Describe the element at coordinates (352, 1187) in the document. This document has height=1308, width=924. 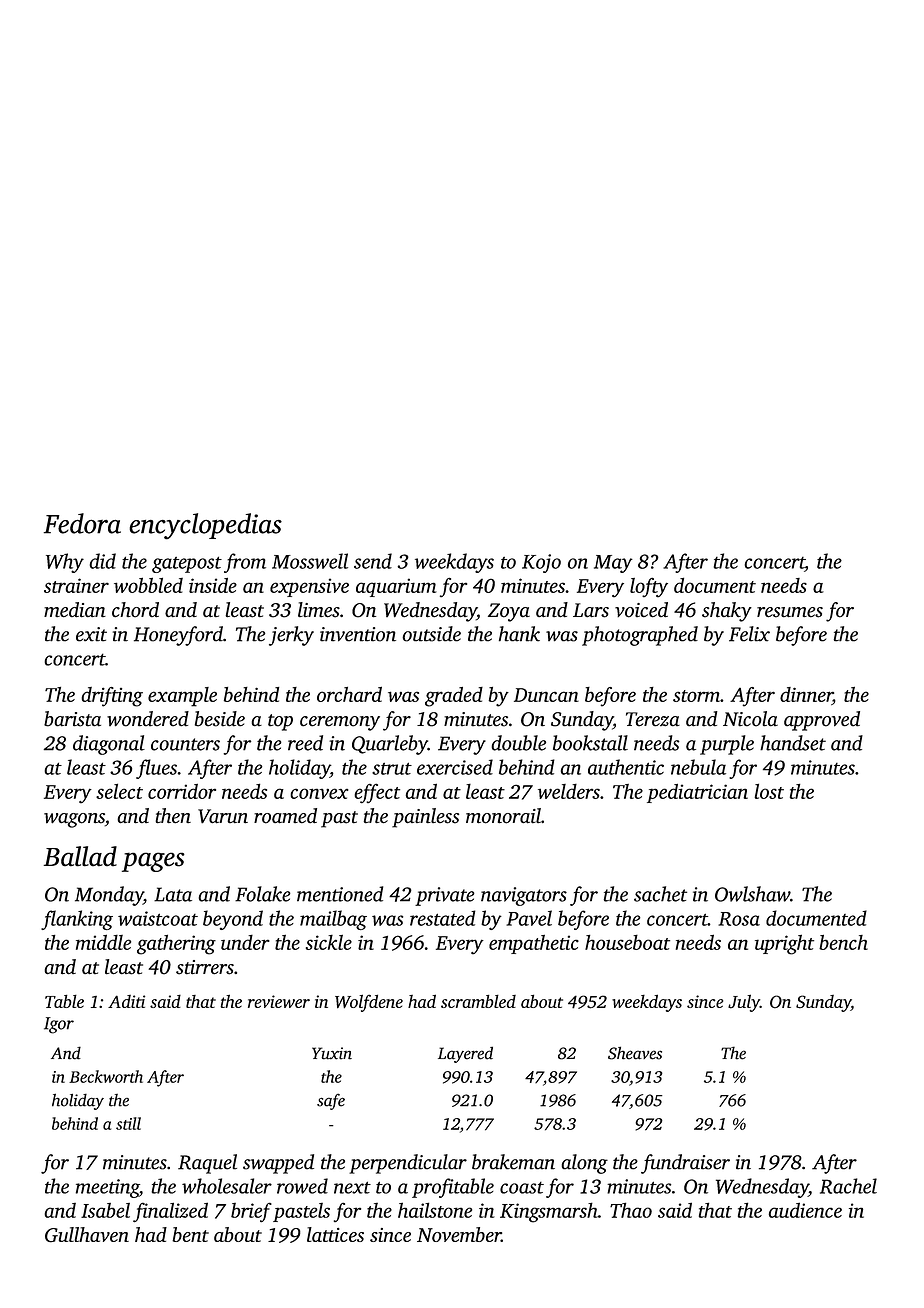
I see `next` at that location.
